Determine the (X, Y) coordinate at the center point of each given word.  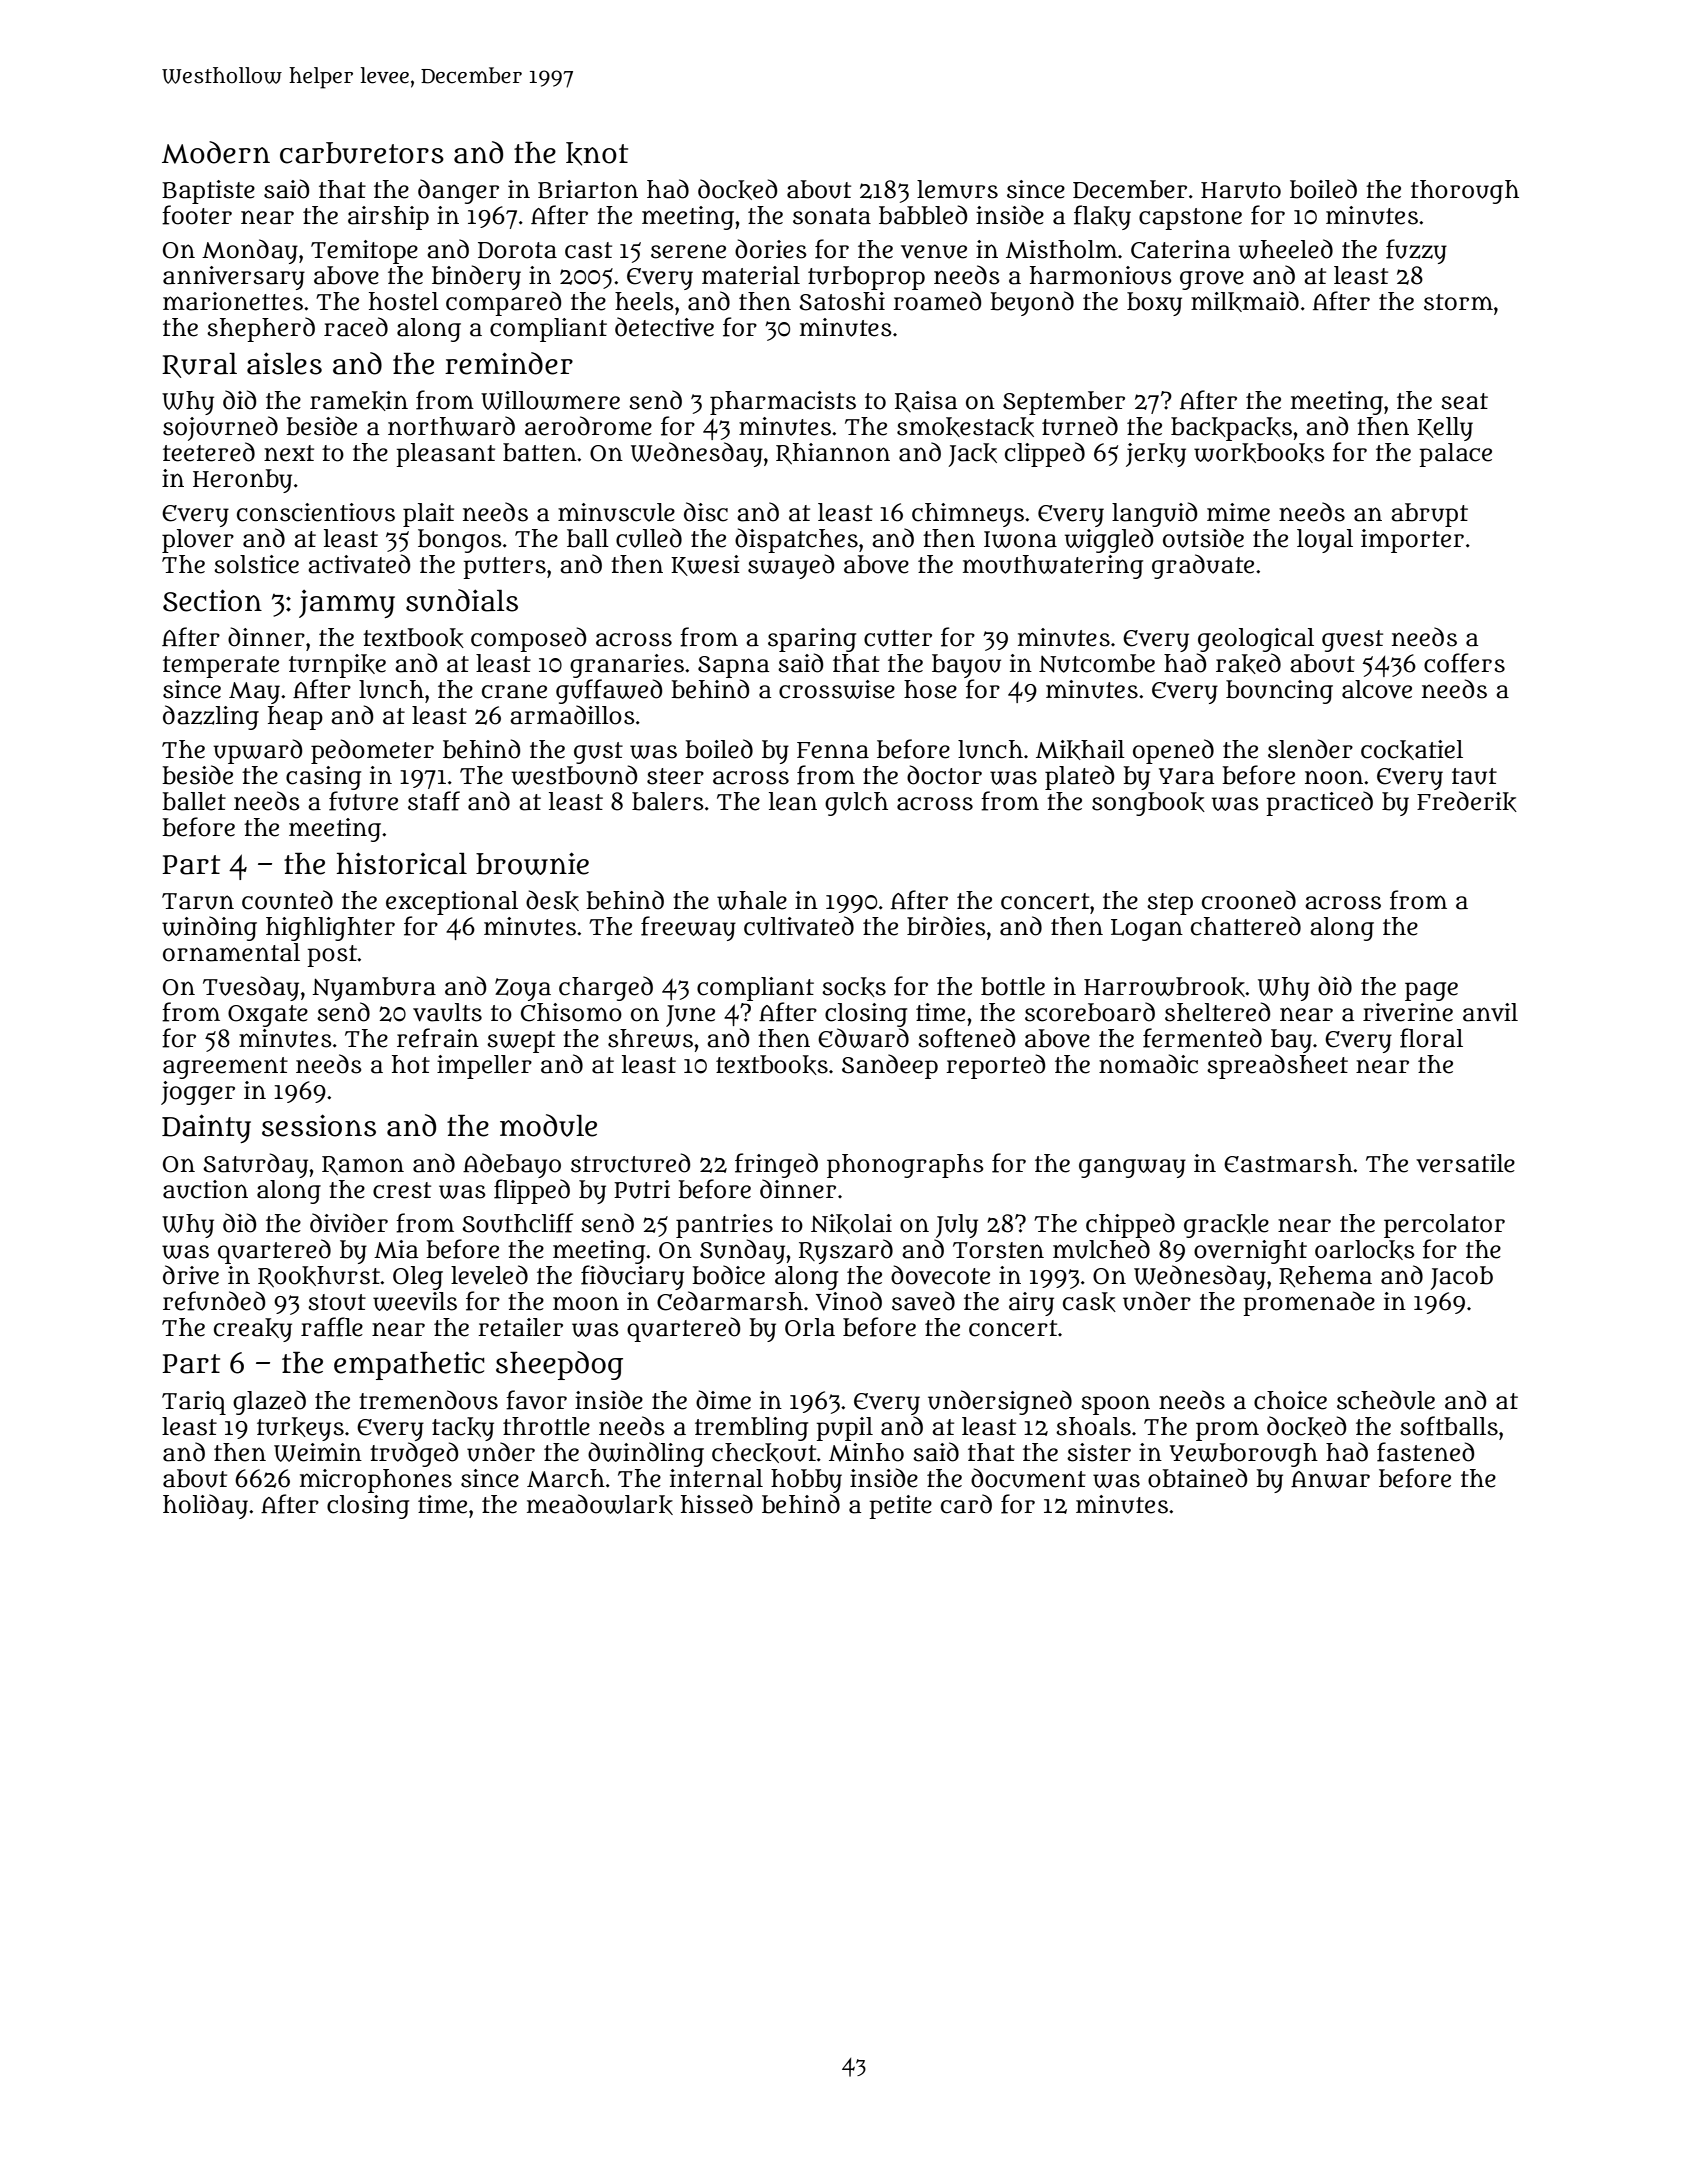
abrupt (1429, 515)
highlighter (330, 929)
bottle (1013, 986)
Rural (199, 365)
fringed (776, 1165)
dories (771, 249)
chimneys (968, 515)
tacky (463, 1429)
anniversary (234, 278)
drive (191, 1275)
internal (716, 1478)
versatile (1465, 1163)
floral (1431, 1038)
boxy (1154, 304)
